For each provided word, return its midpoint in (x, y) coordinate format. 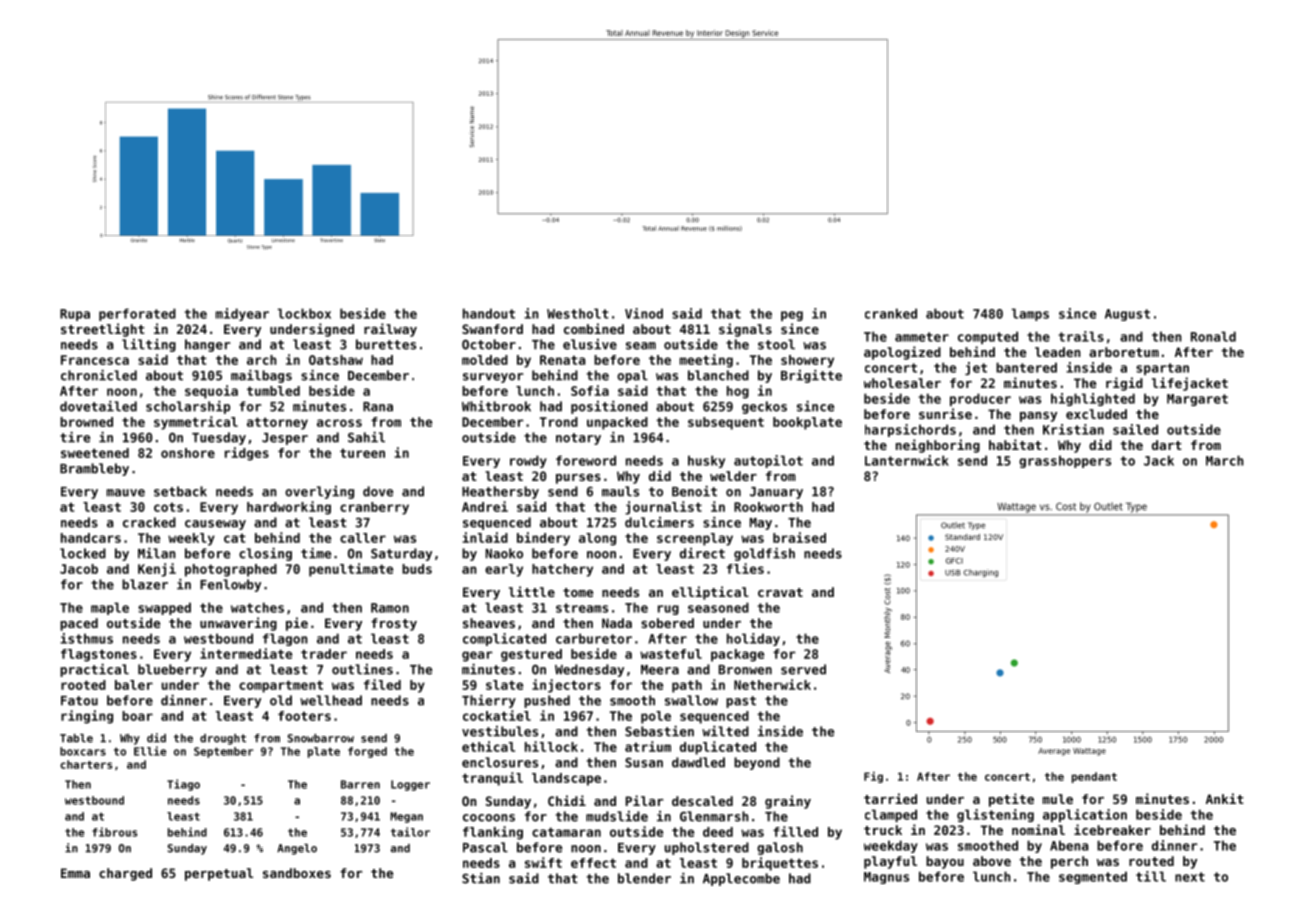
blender (644, 878)
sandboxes (297, 873)
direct (702, 553)
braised (799, 537)
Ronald (1213, 336)
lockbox (304, 313)
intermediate (246, 653)
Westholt (577, 313)
